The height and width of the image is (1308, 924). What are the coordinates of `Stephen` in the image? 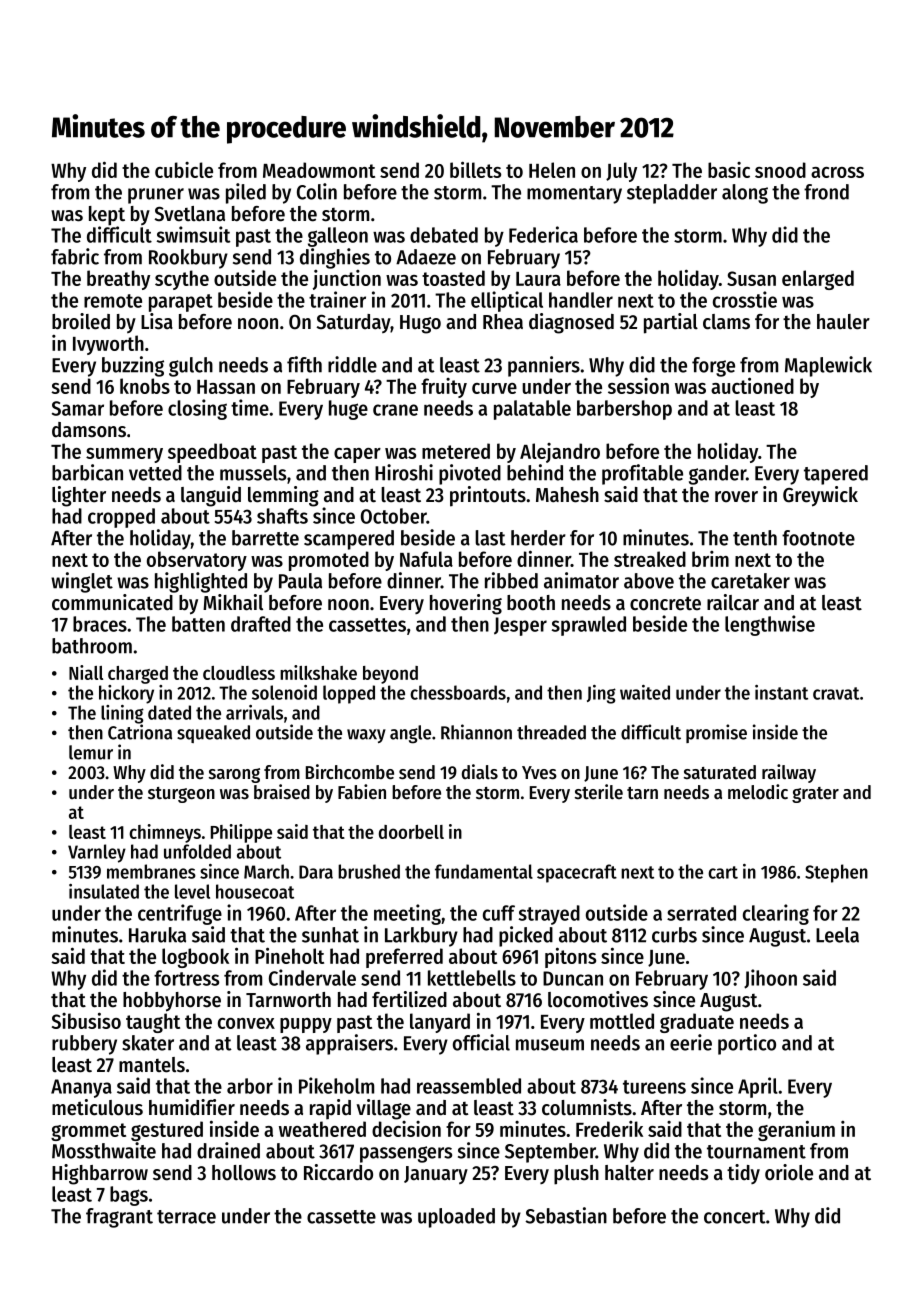 It's located at (836, 873).
